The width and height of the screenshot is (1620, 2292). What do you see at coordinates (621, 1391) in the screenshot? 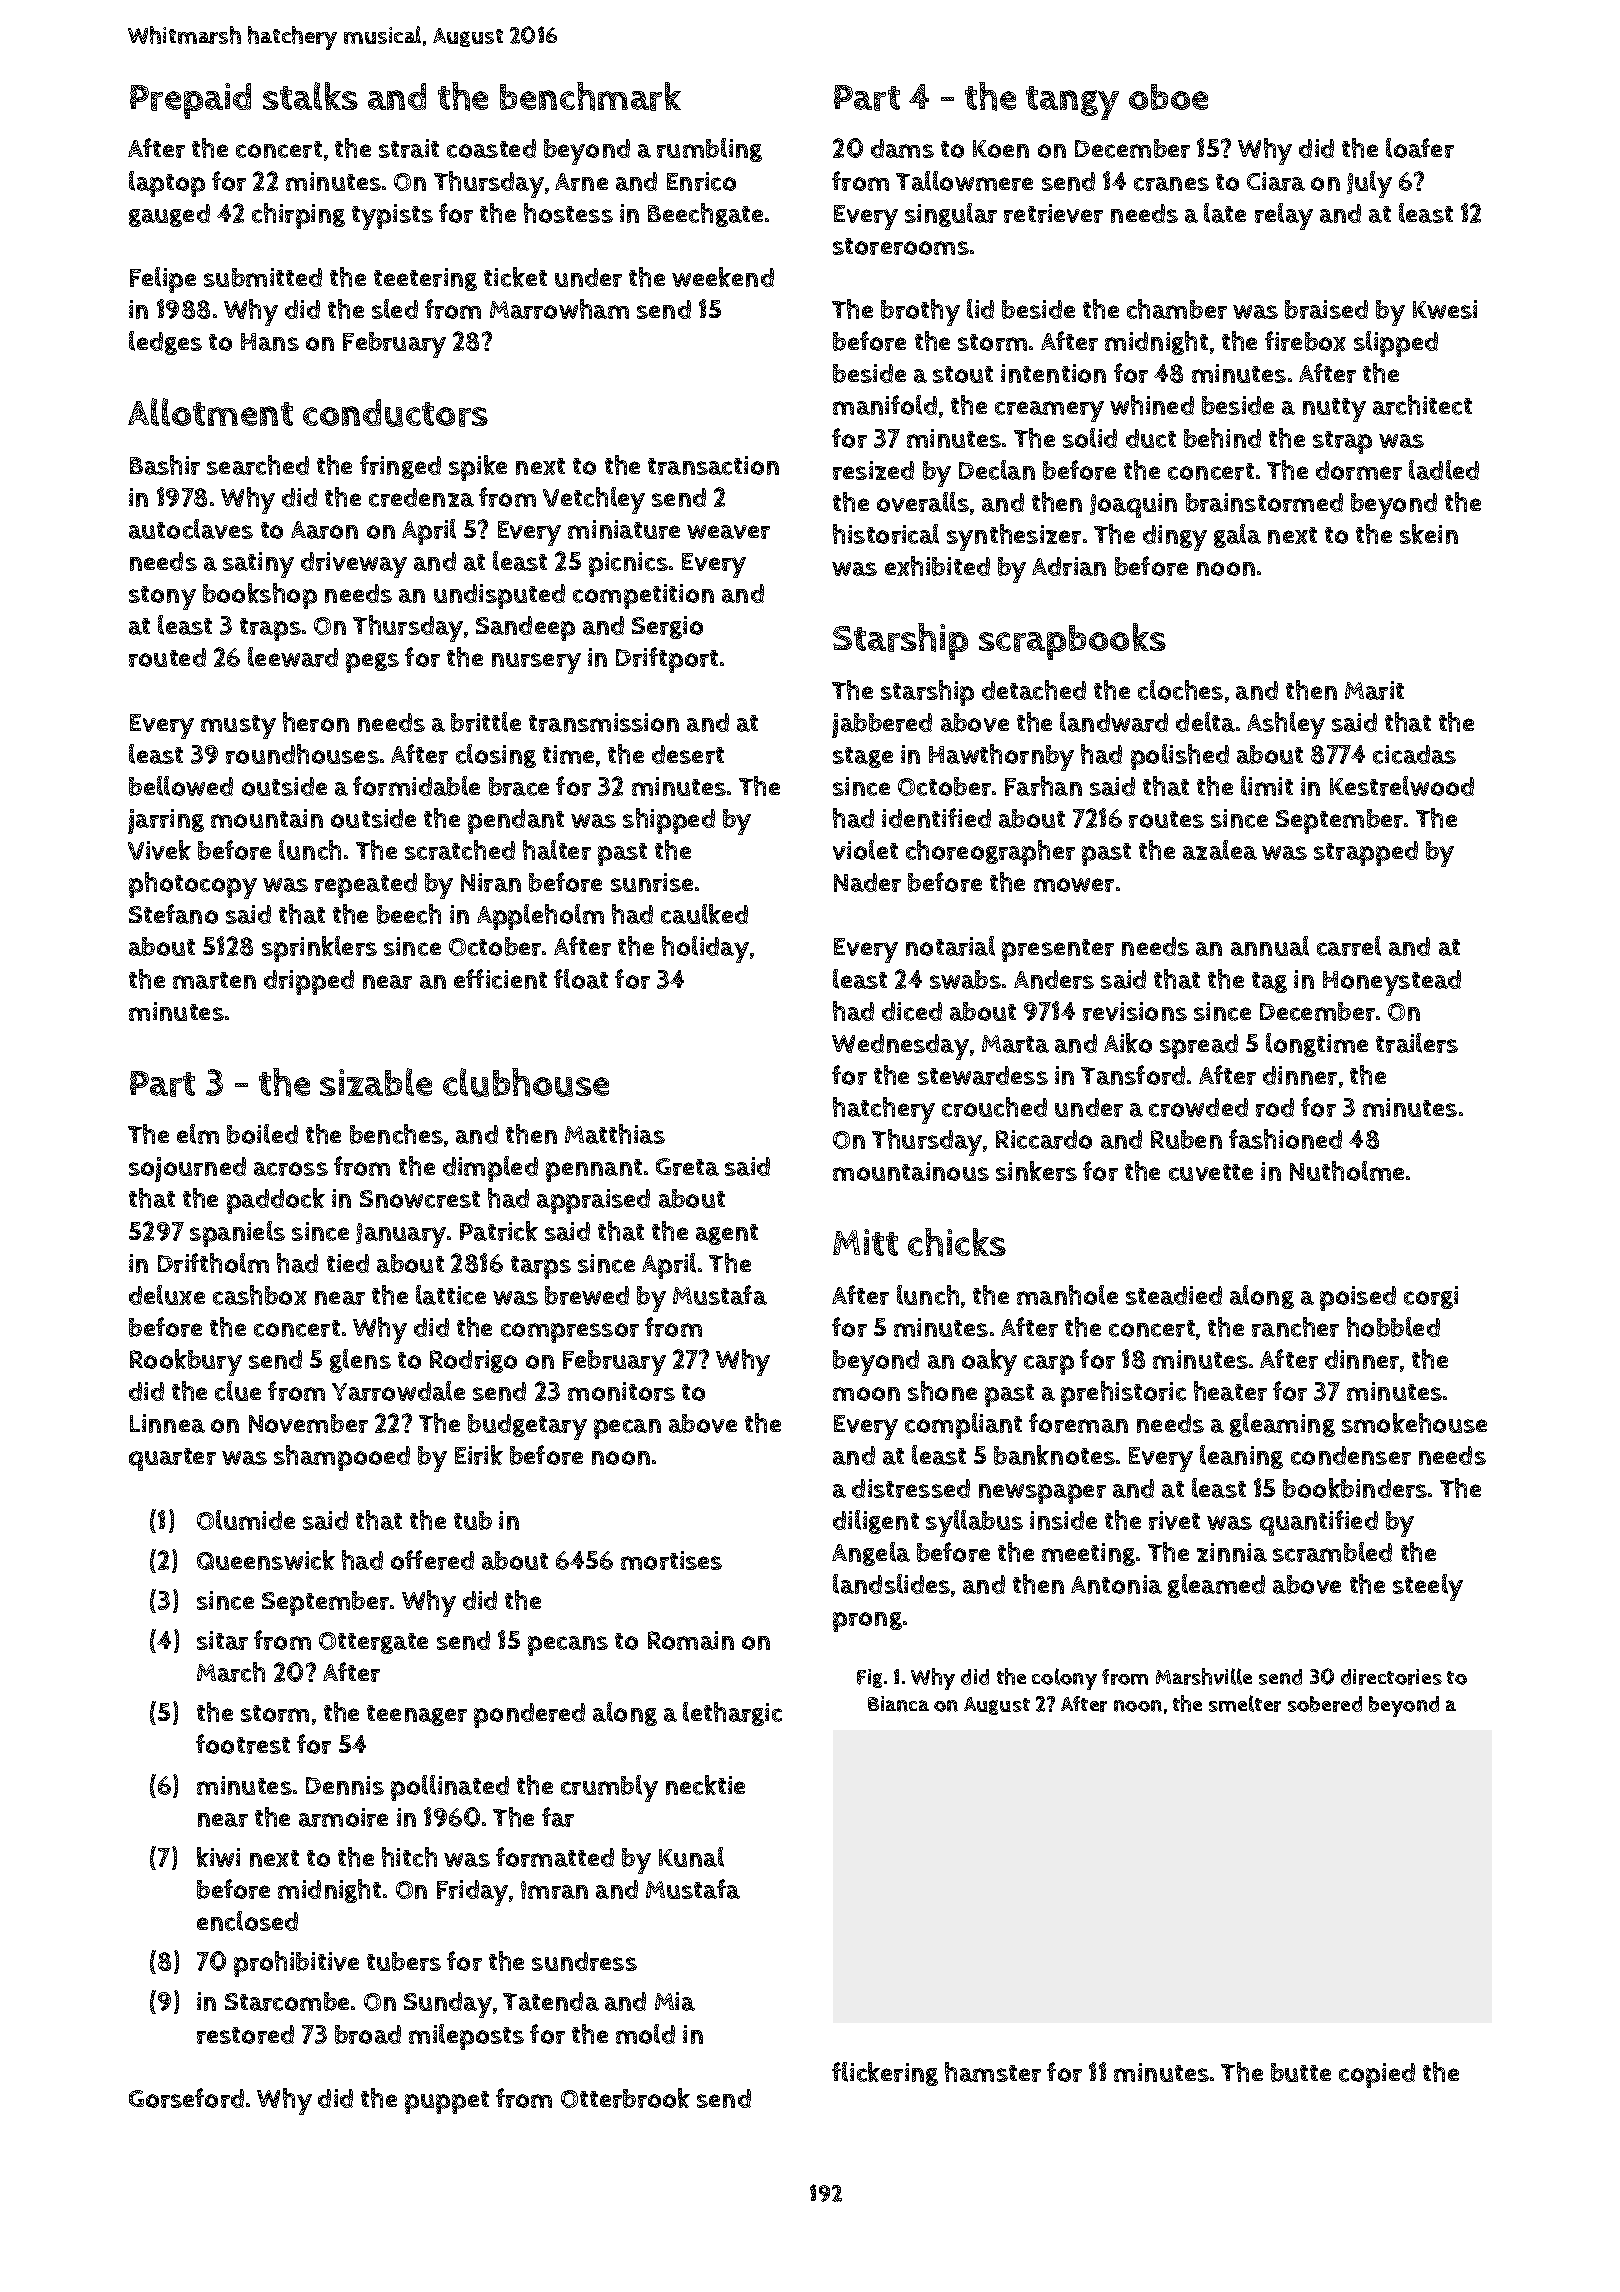
I see `monitors` at bounding box center [621, 1391].
